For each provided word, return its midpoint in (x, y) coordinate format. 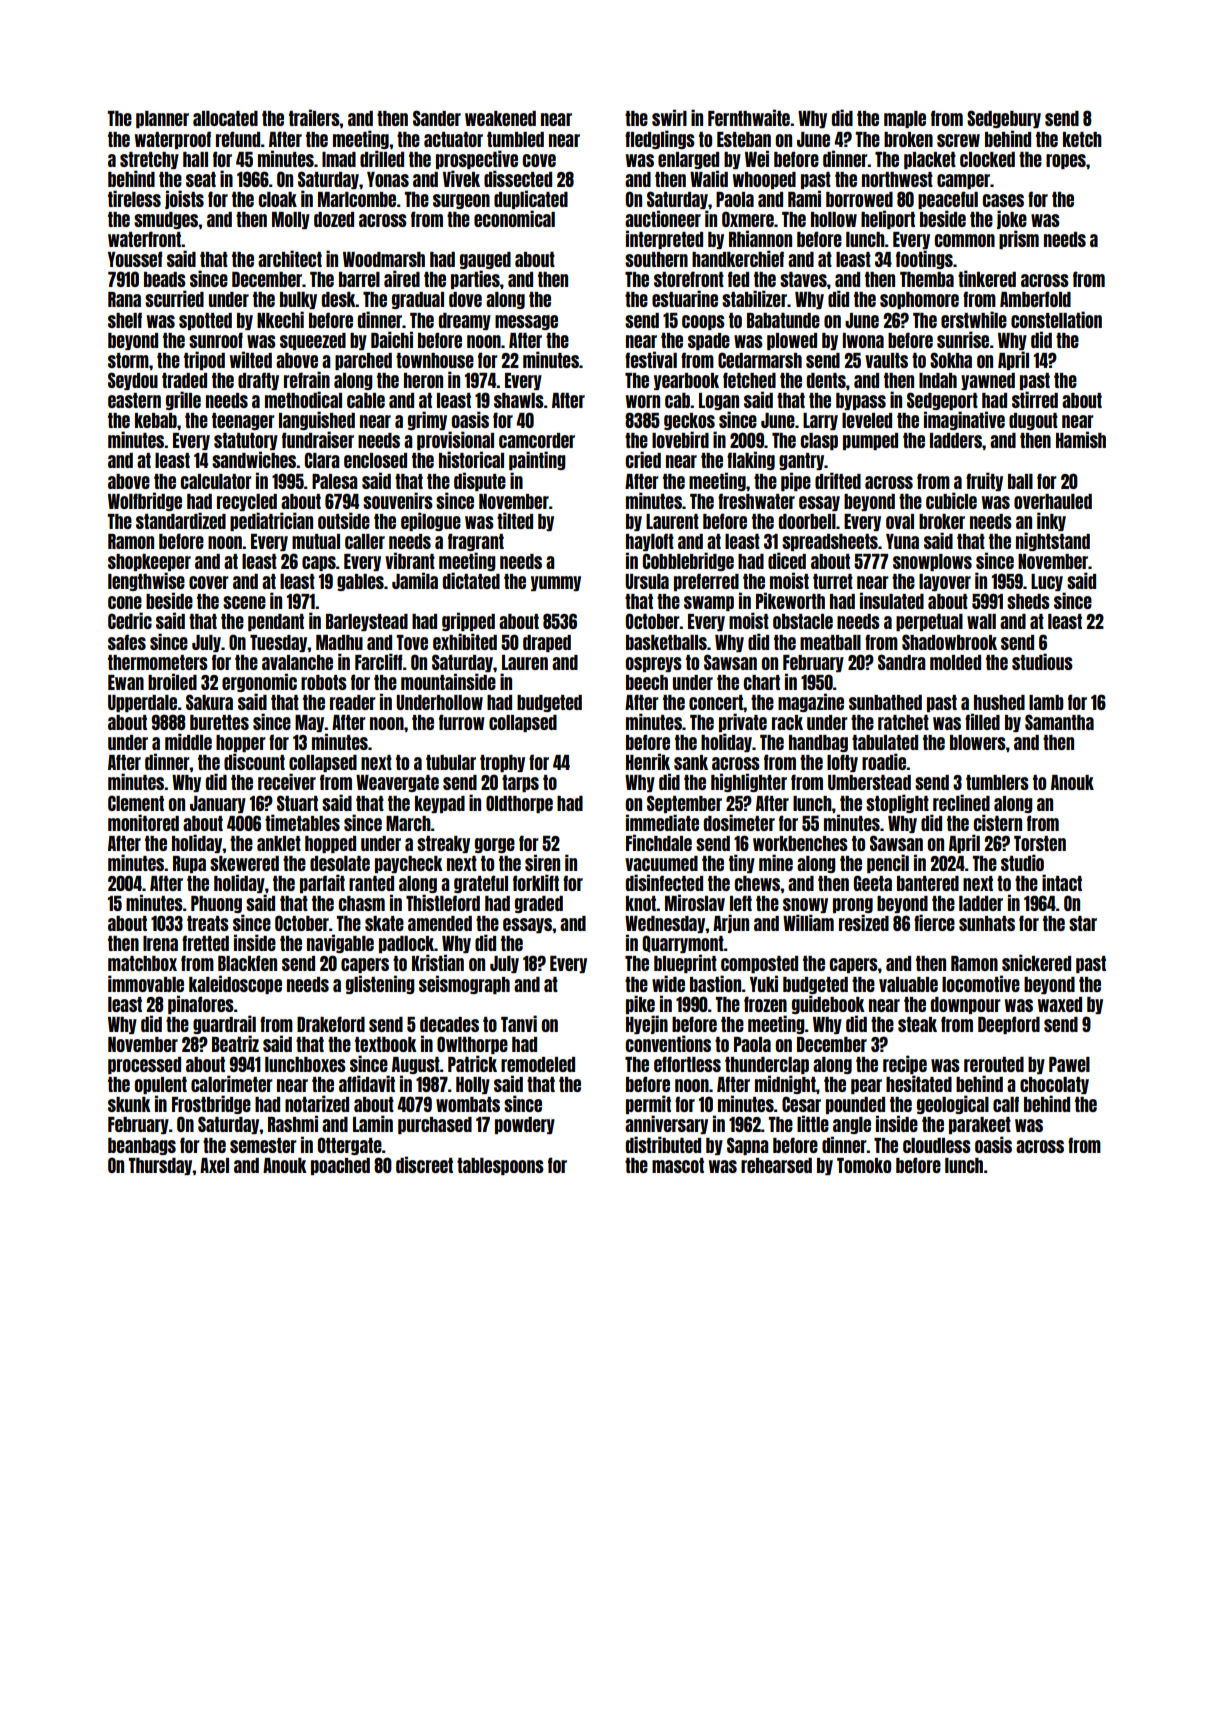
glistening (380, 984)
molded (955, 662)
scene (244, 602)
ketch (1082, 139)
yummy (556, 583)
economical (514, 218)
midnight (785, 1084)
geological (953, 1104)
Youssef (135, 259)
